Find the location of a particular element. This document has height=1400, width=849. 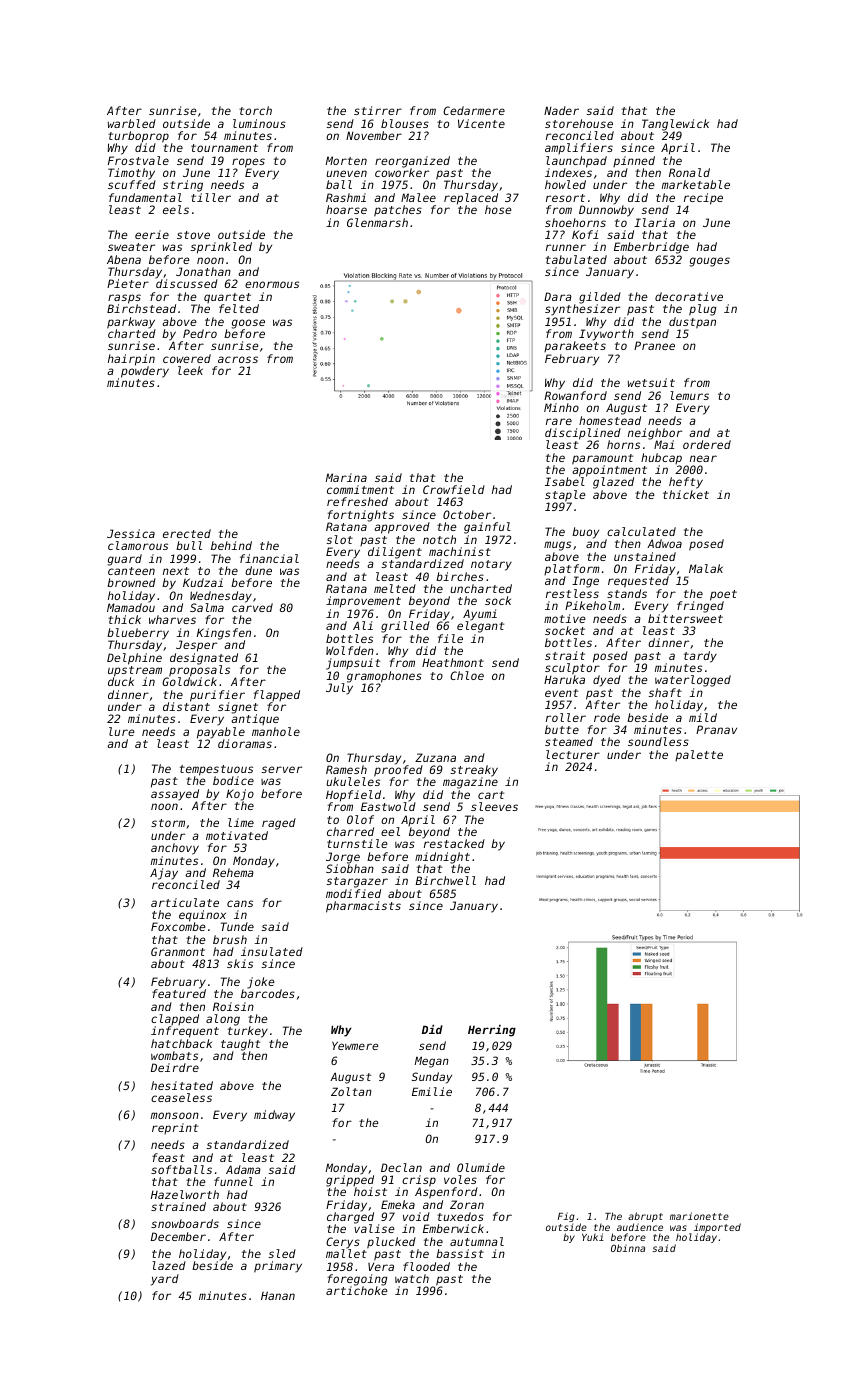

taught is located at coordinates (240, 1045).
